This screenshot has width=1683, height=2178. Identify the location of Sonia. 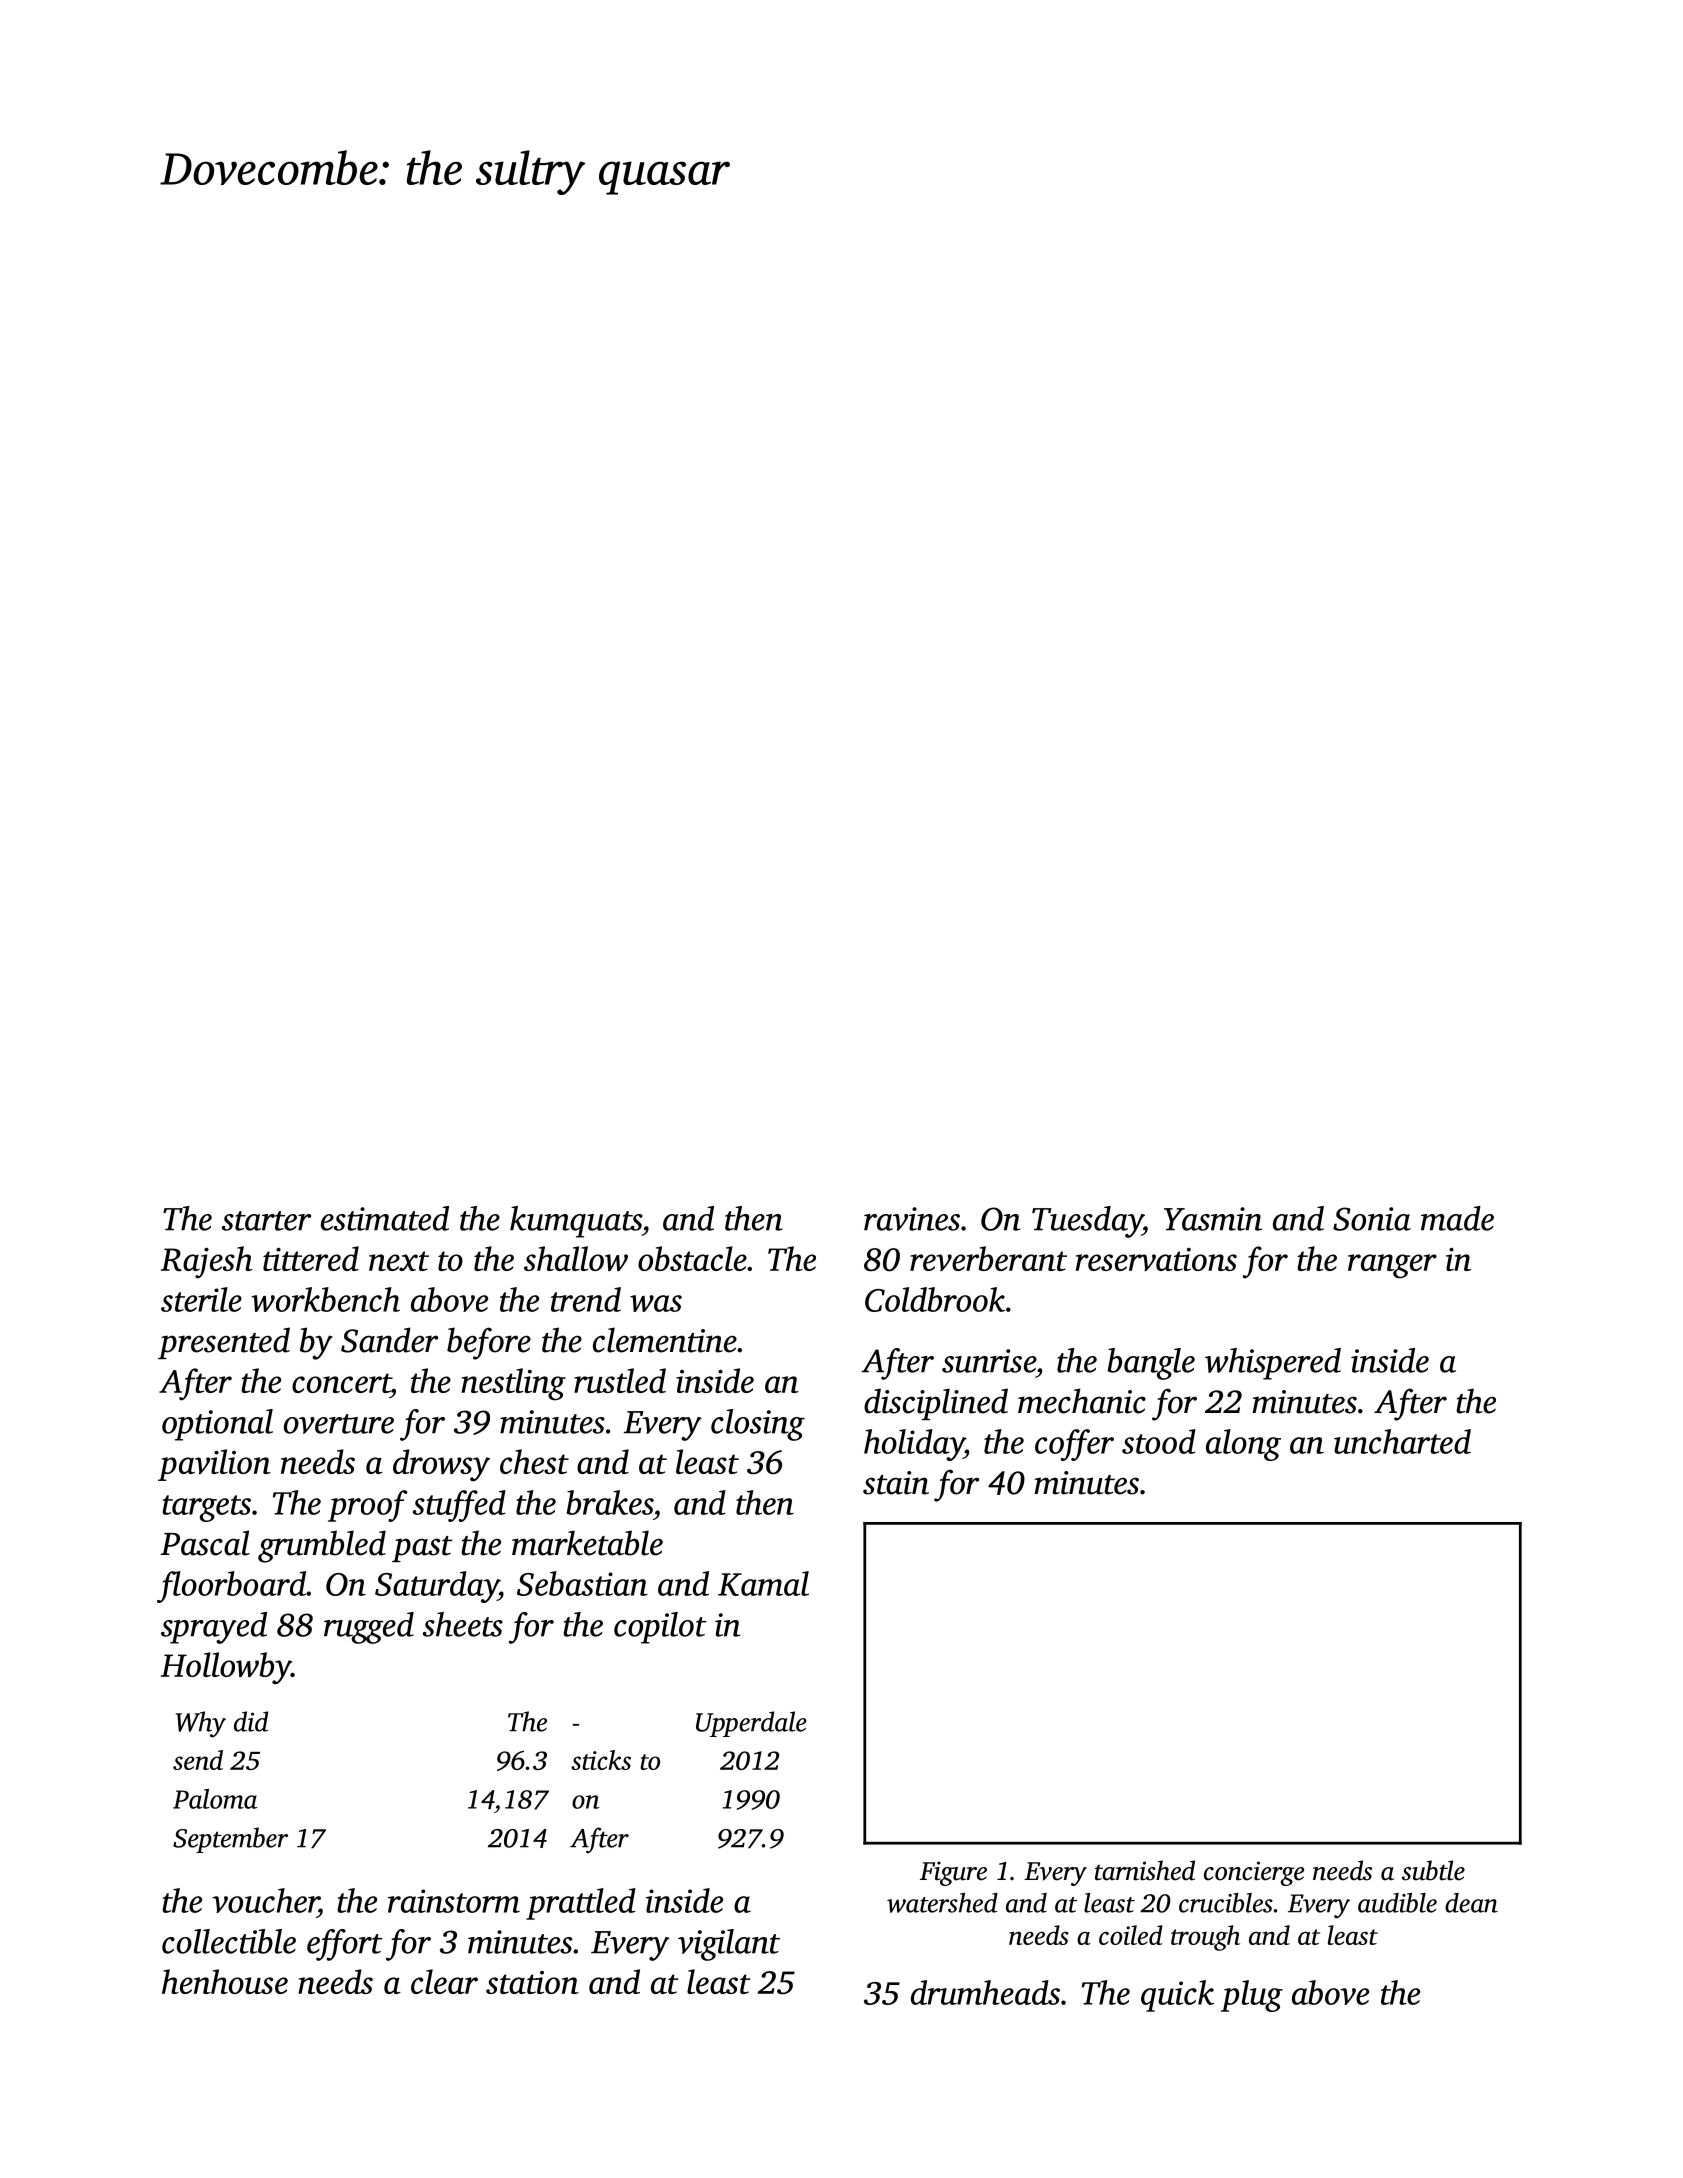
(1372, 1219).
